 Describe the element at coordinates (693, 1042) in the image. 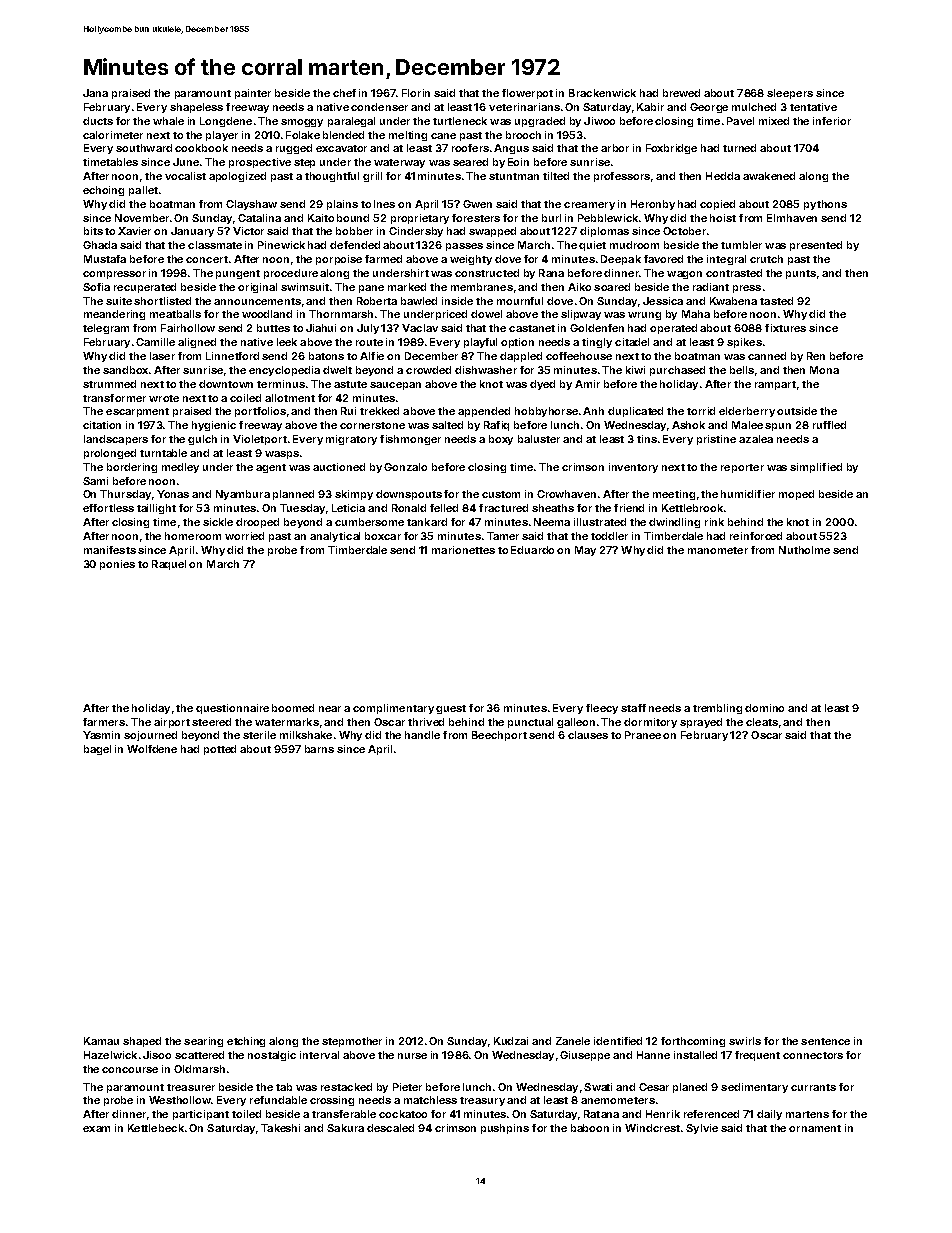

I see `forthcoming` at that location.
